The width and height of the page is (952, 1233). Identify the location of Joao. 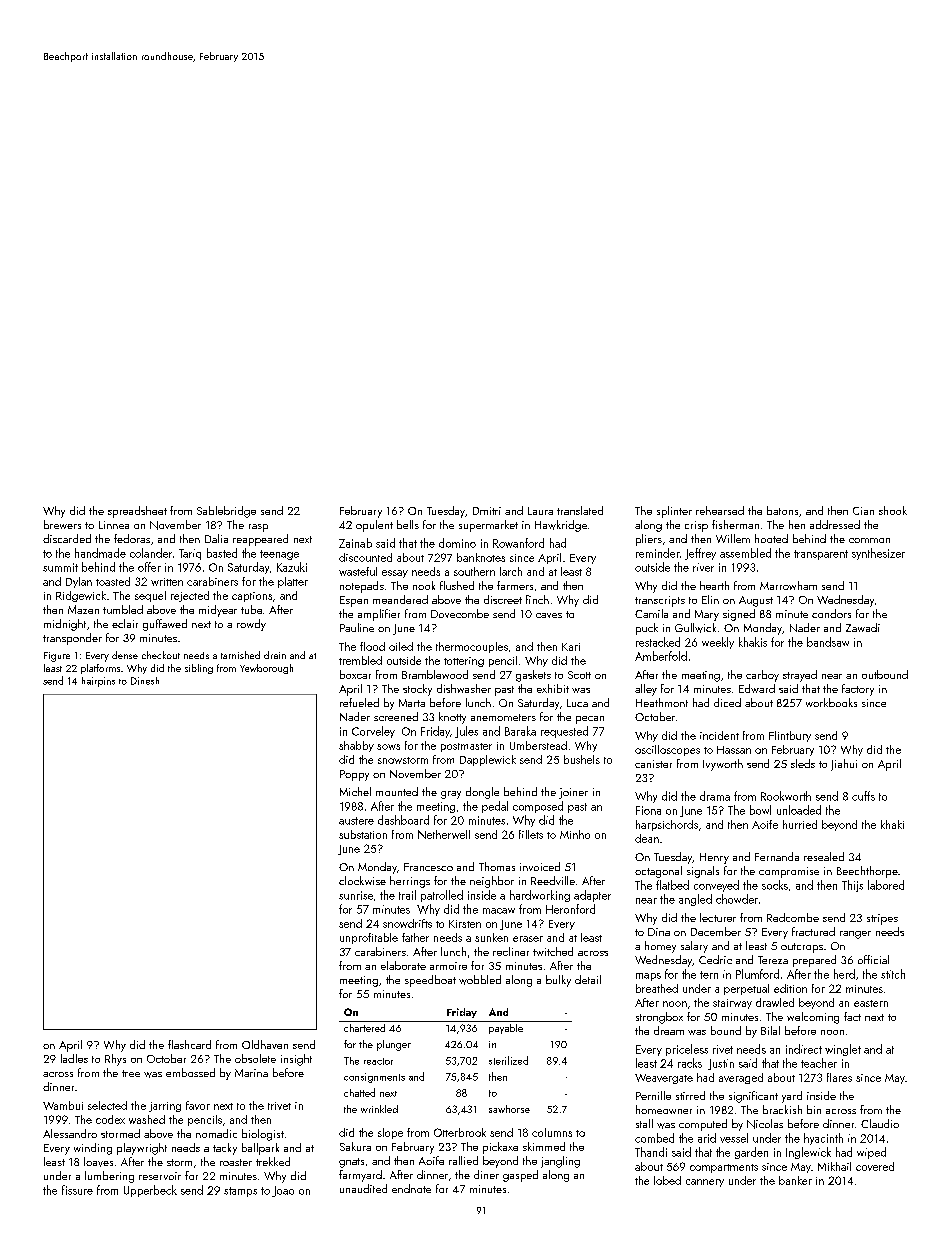
(283, 1191).
